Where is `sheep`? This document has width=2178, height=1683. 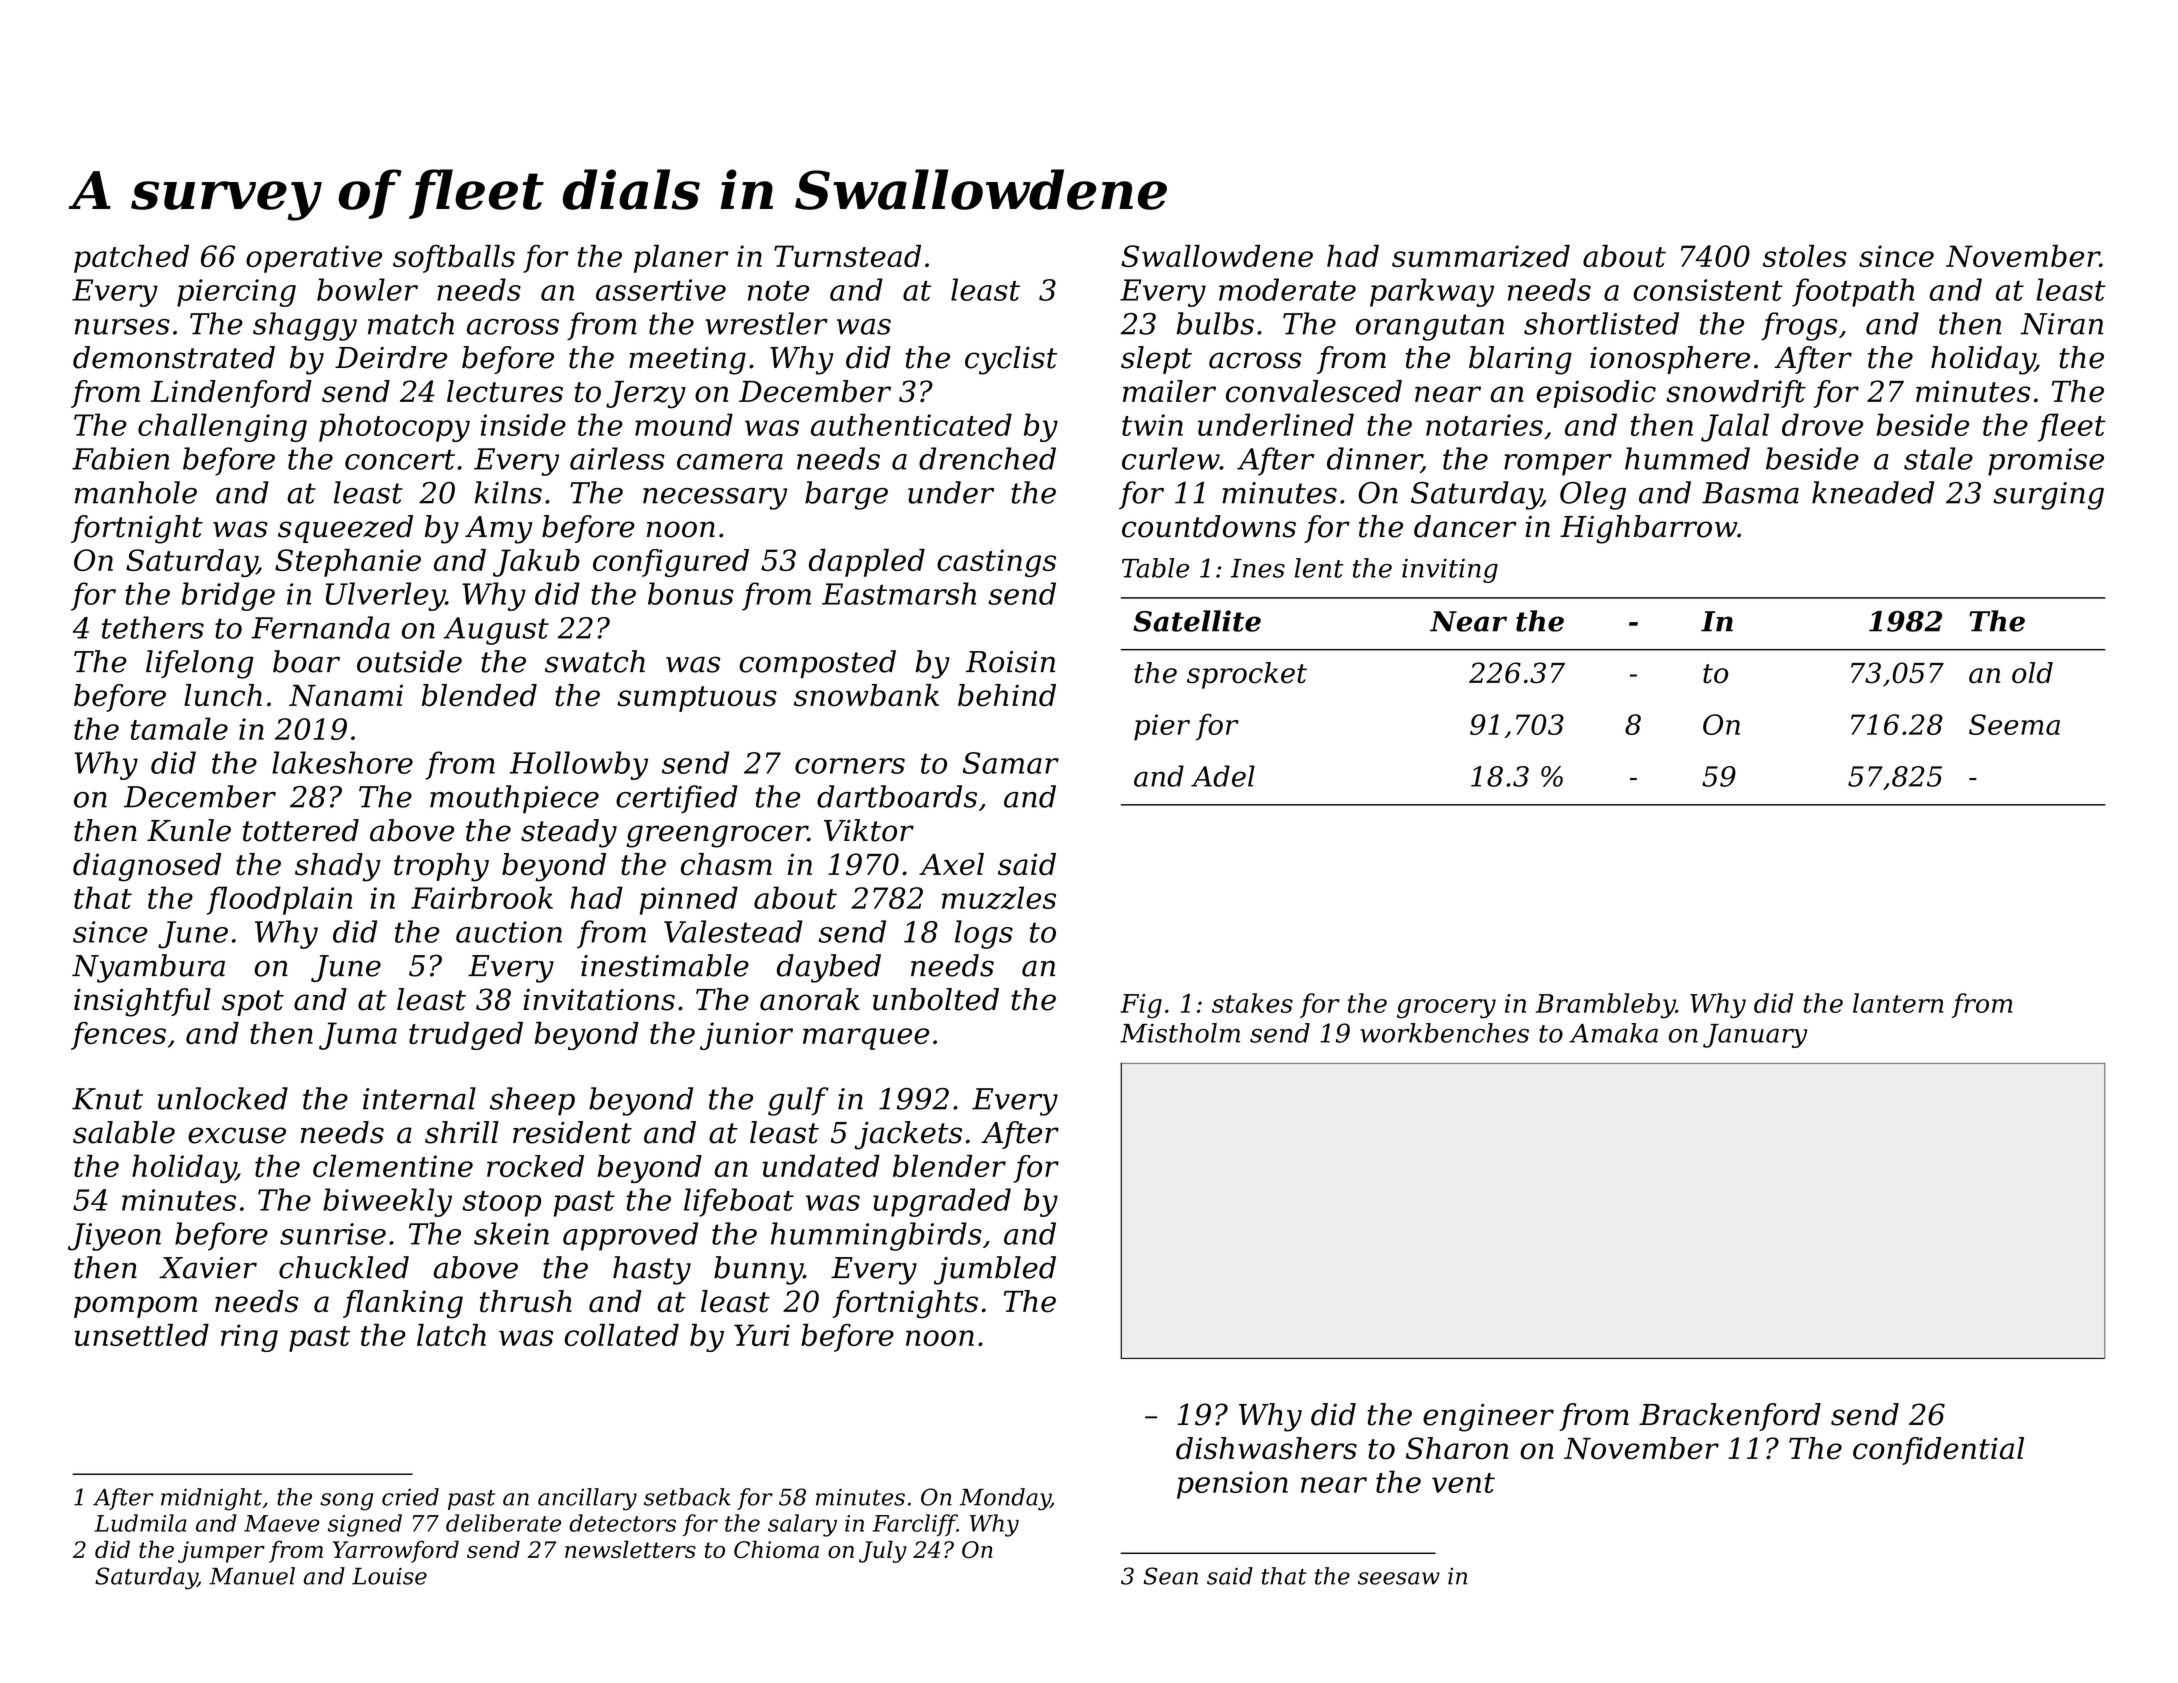
sheep is located at coordinates (532, 1101).
